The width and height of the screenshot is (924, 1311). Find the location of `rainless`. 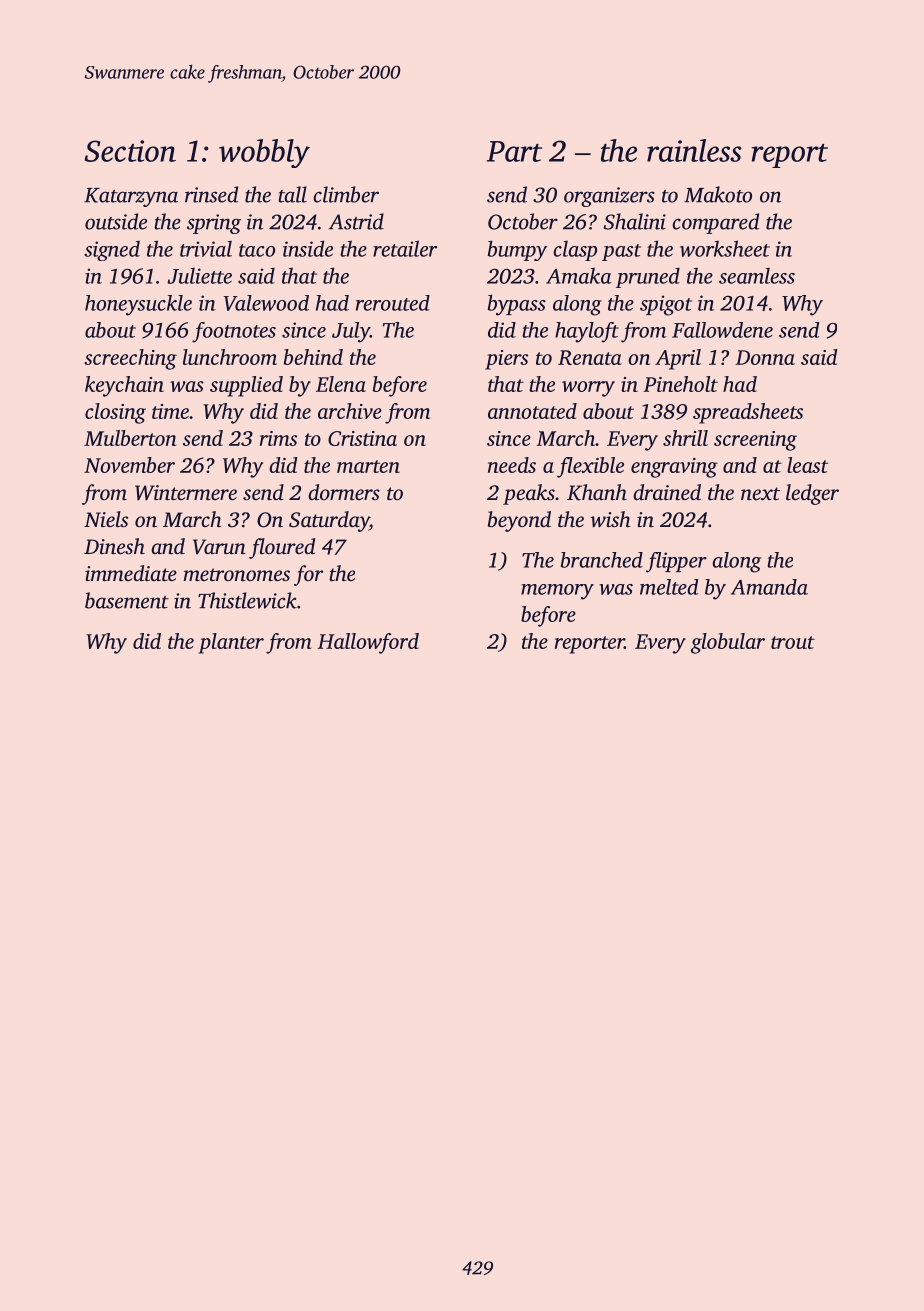

rainless is located at coordinates (694, 150).
